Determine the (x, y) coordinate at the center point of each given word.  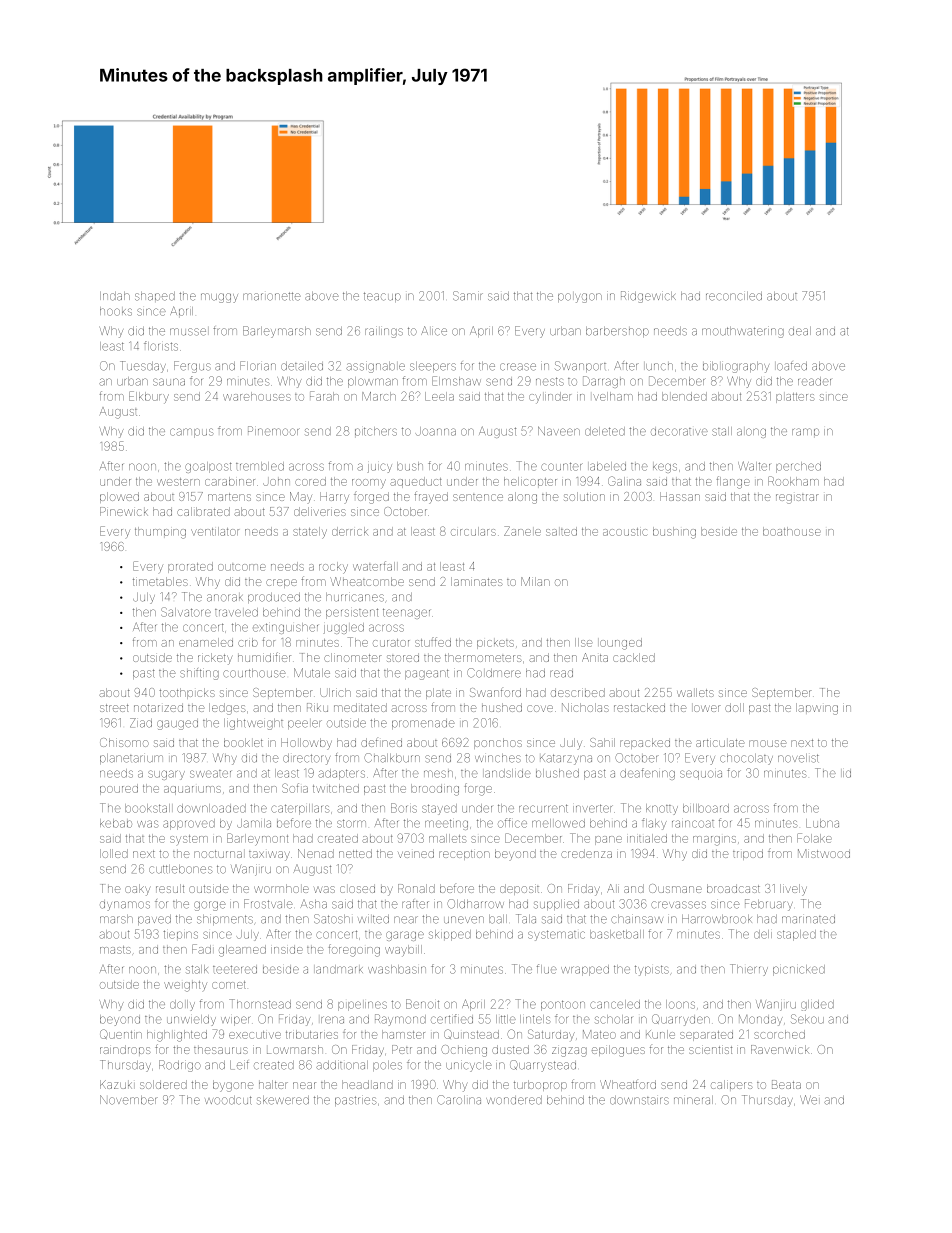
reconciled (734, 296)
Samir (468, 296)
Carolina (459, 1100)
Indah (115, 296)
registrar (797, 499)
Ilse (584, 642)
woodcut (228, 1100)
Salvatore (186, 612)
